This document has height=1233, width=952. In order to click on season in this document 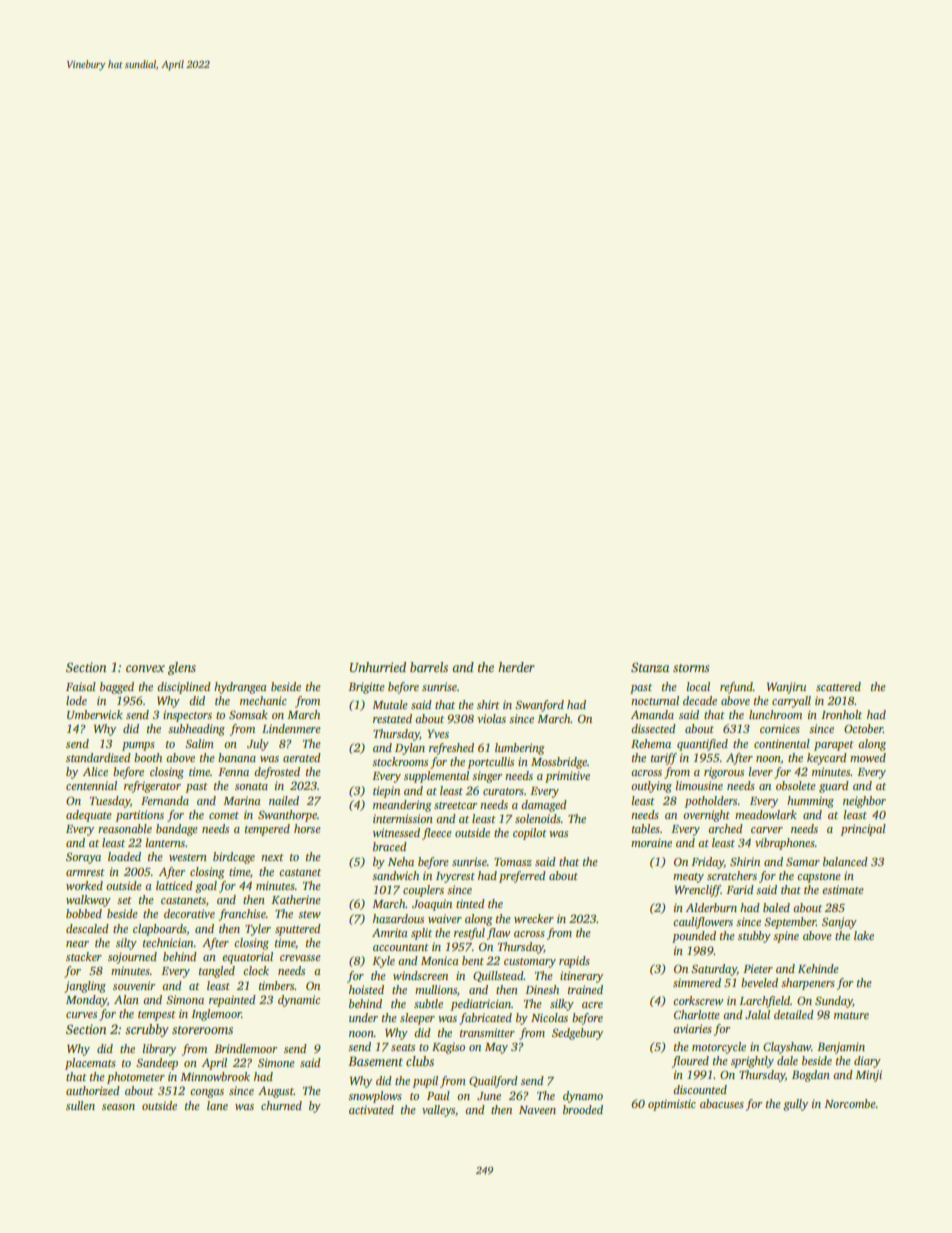, I will do `click(118, 1107)`.
